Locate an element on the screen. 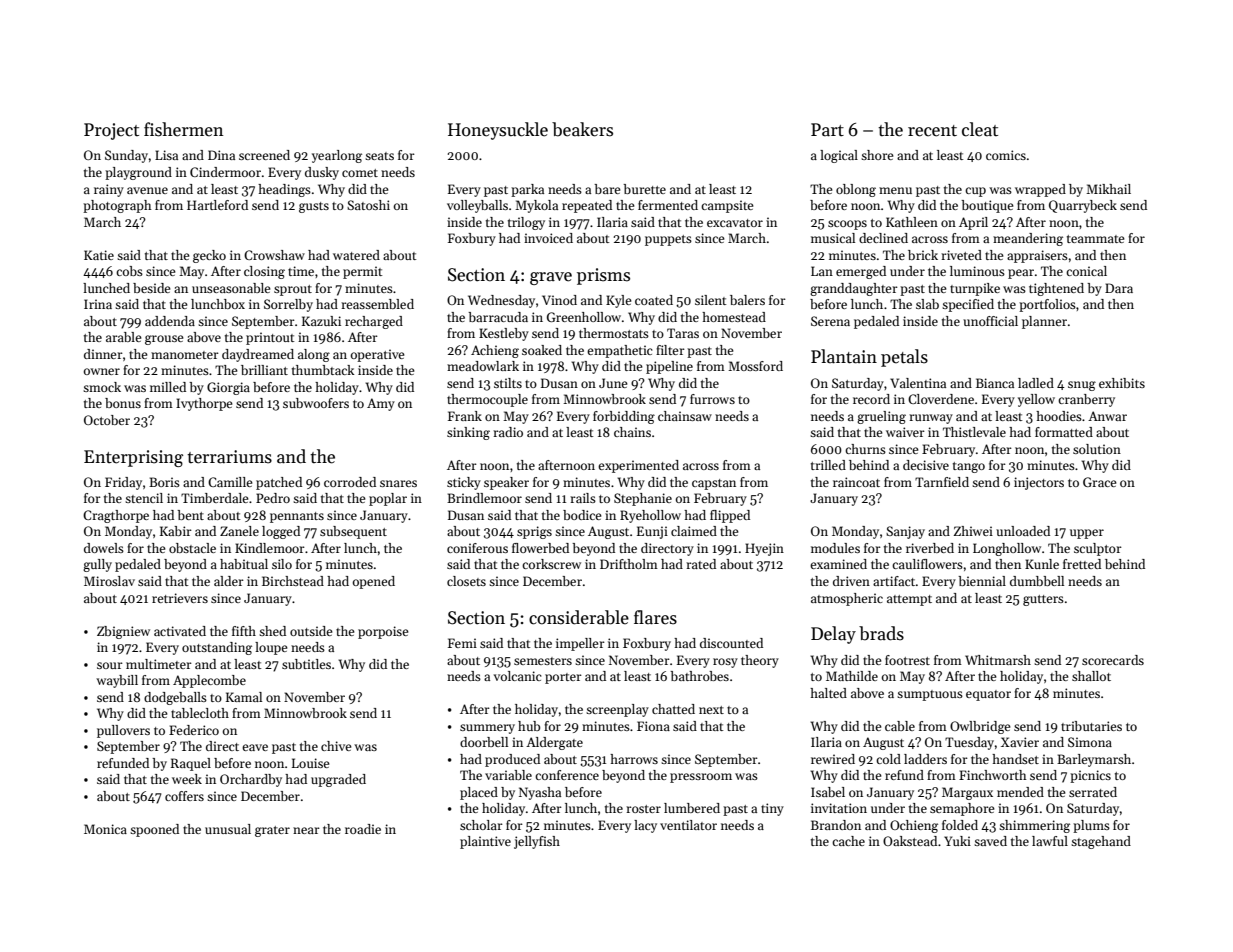  pullovers is located at coordinates (123, 731).
